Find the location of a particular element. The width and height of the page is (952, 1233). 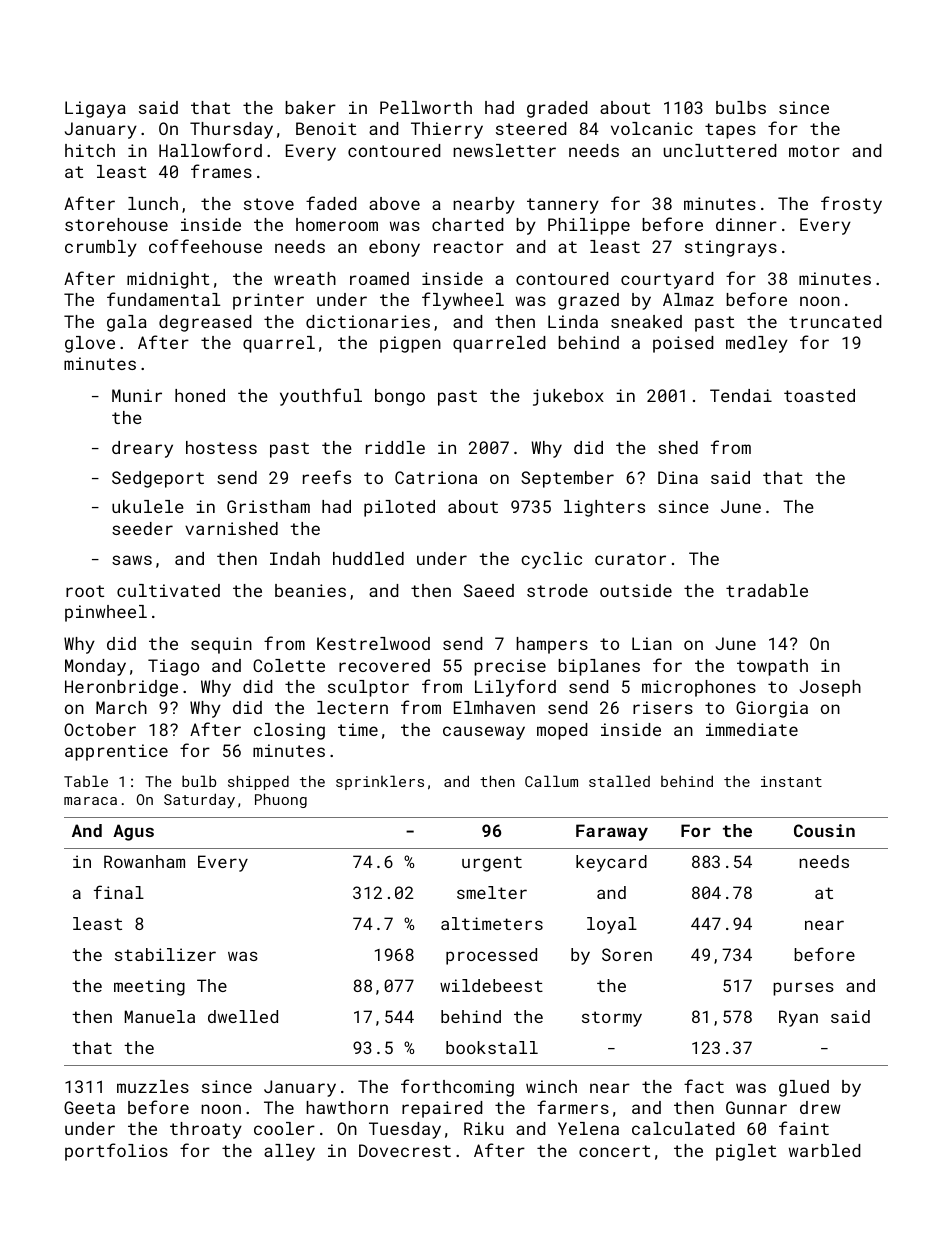

October is located at coordinates (100, 729).
